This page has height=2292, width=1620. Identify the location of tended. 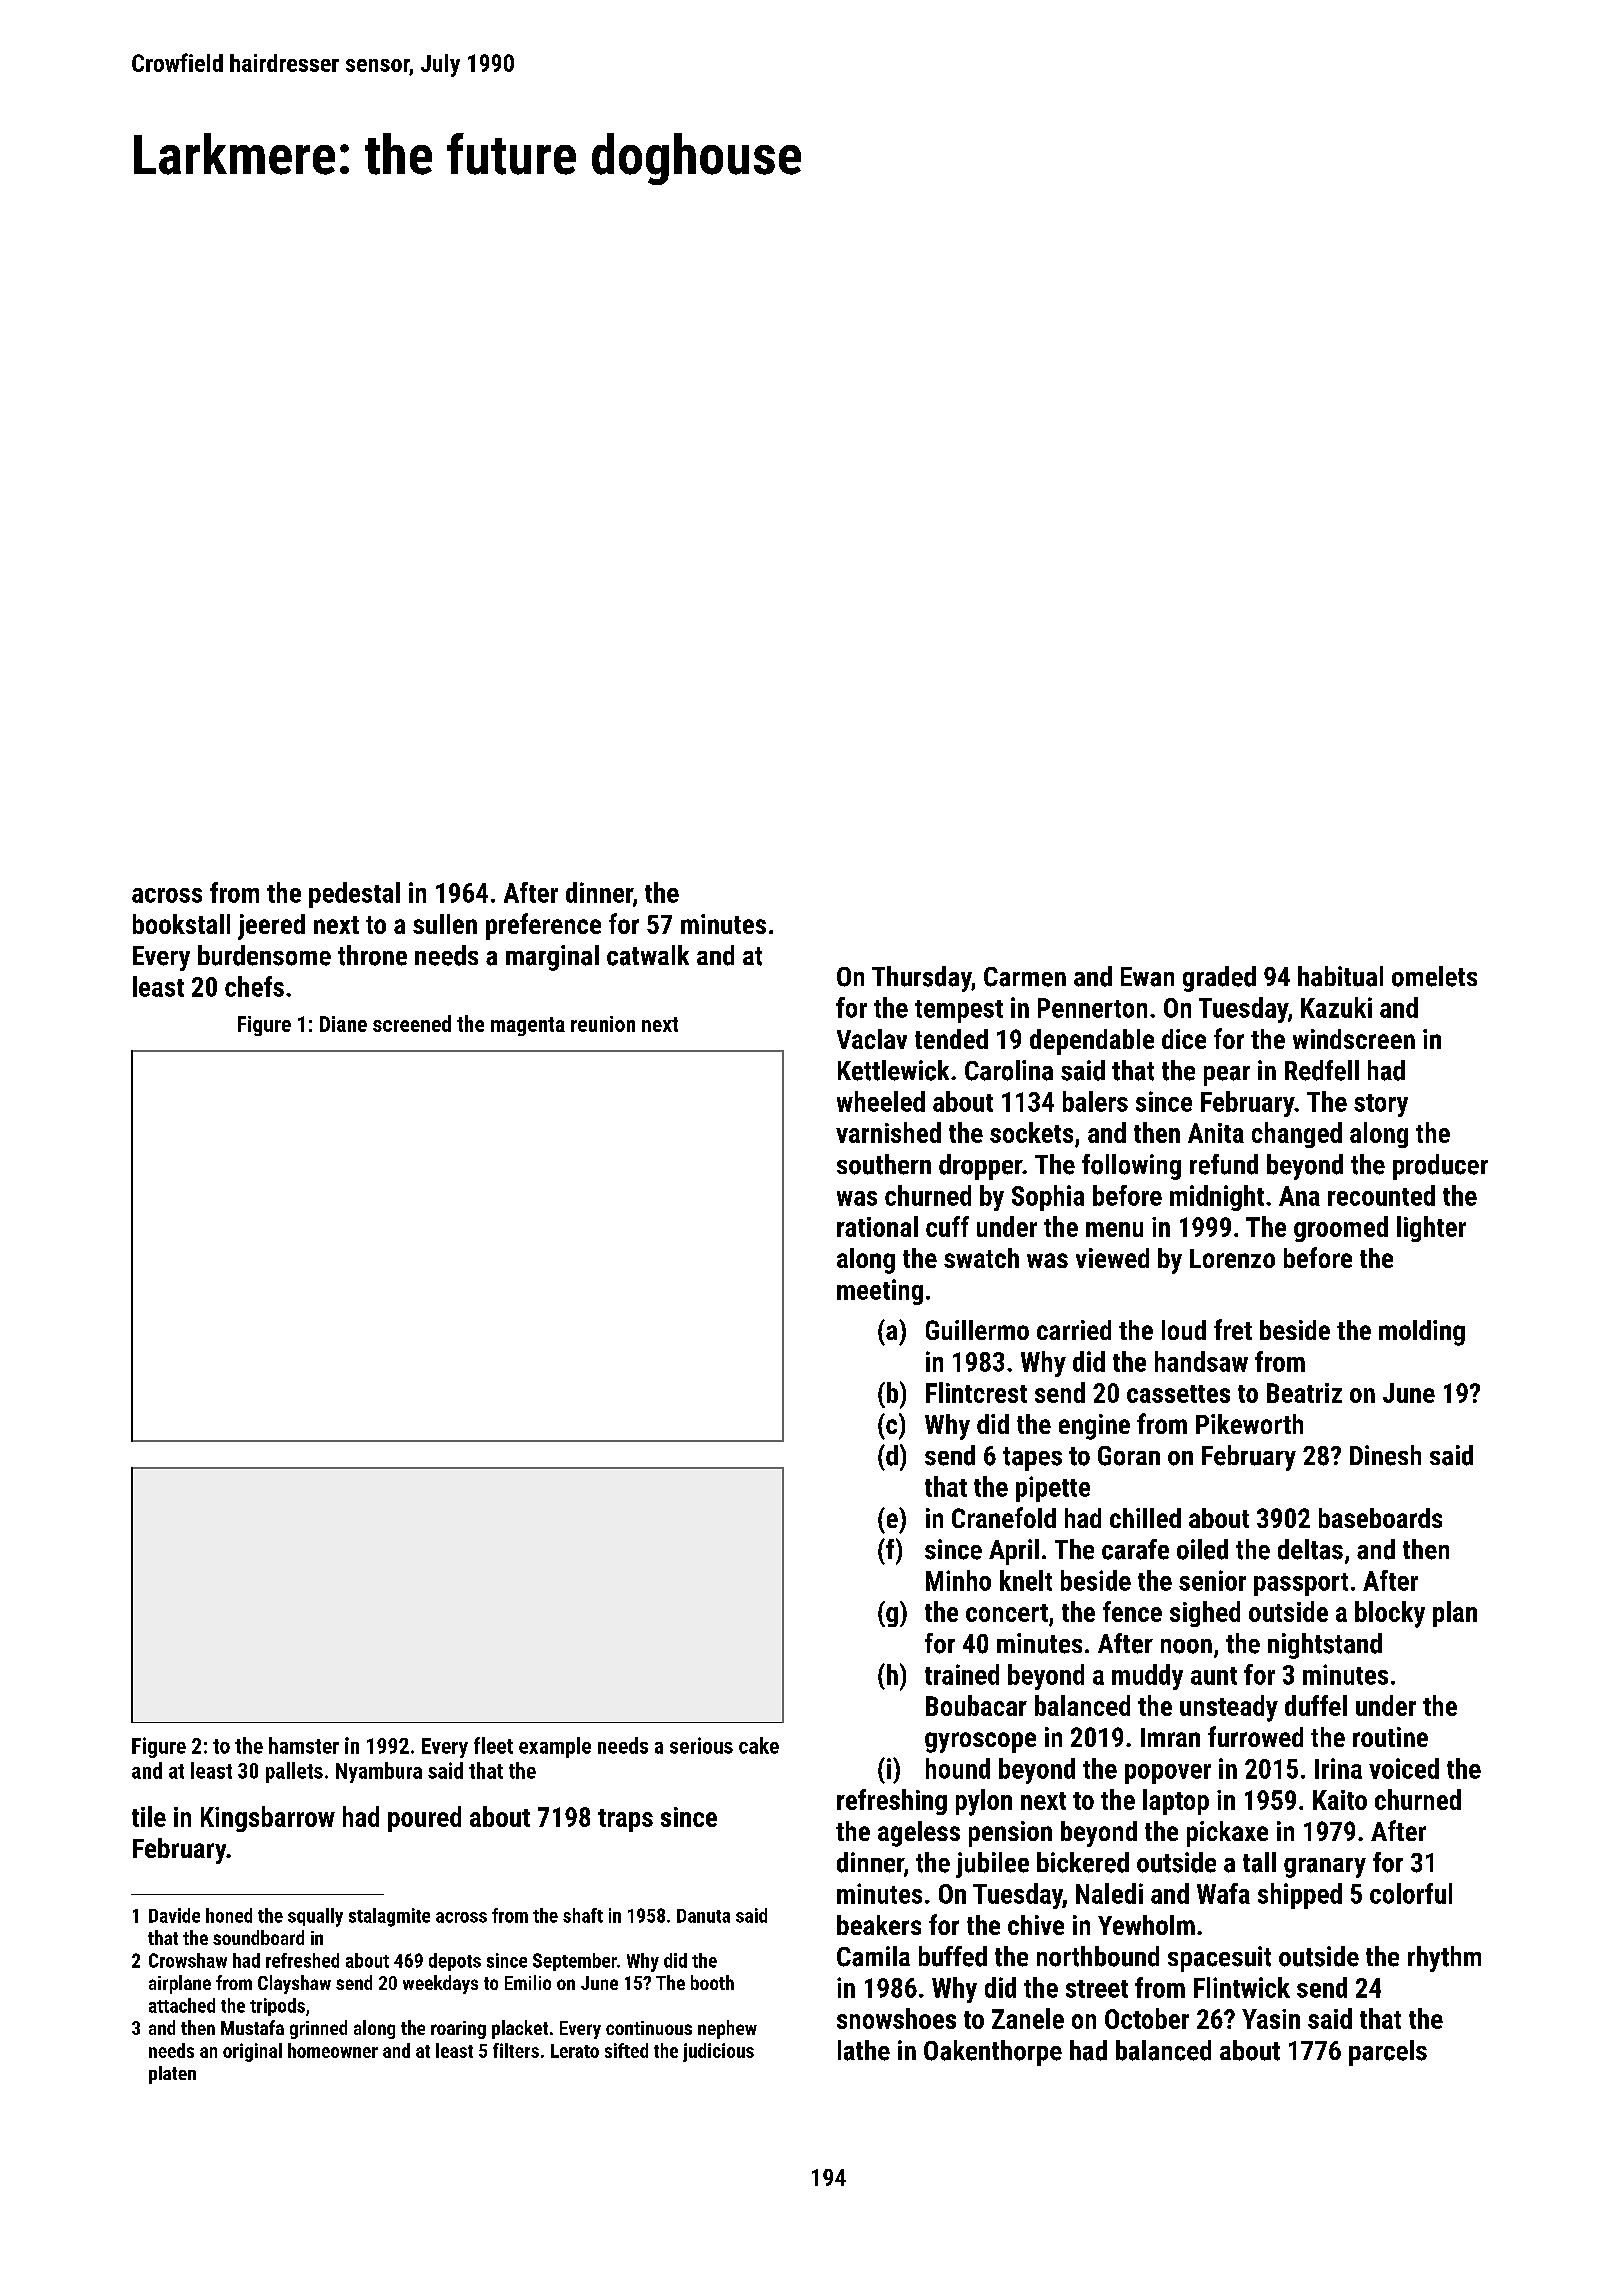
(951, 1039).
